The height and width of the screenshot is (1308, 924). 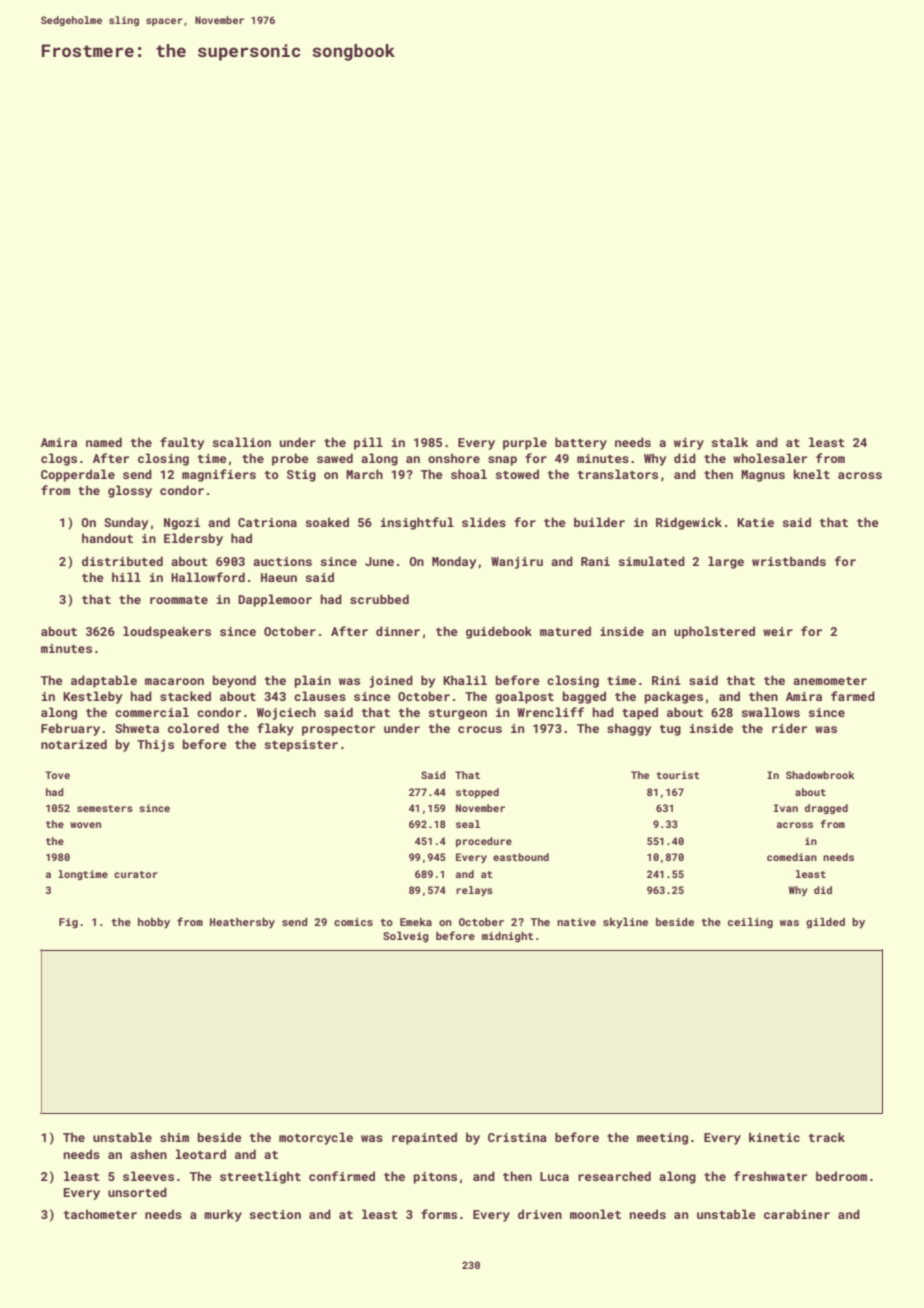 I want to click on Monday, so click(x=454, y=562).
